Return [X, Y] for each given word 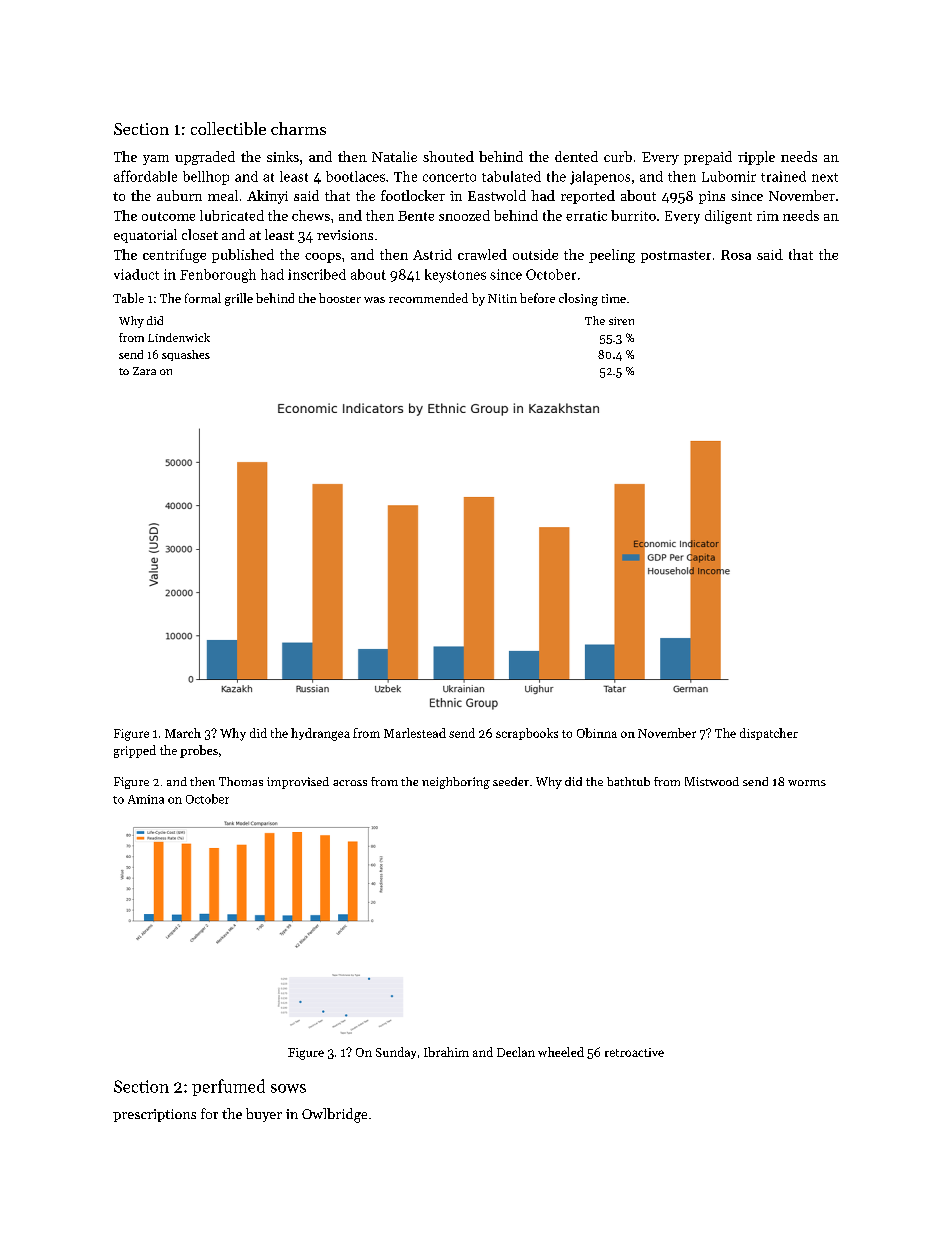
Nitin [502, 298]
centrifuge [174, 256]
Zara [144, 371]
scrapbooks [527, 734]
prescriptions [154, 1115]
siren [621, 321]
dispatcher [769, 734]
